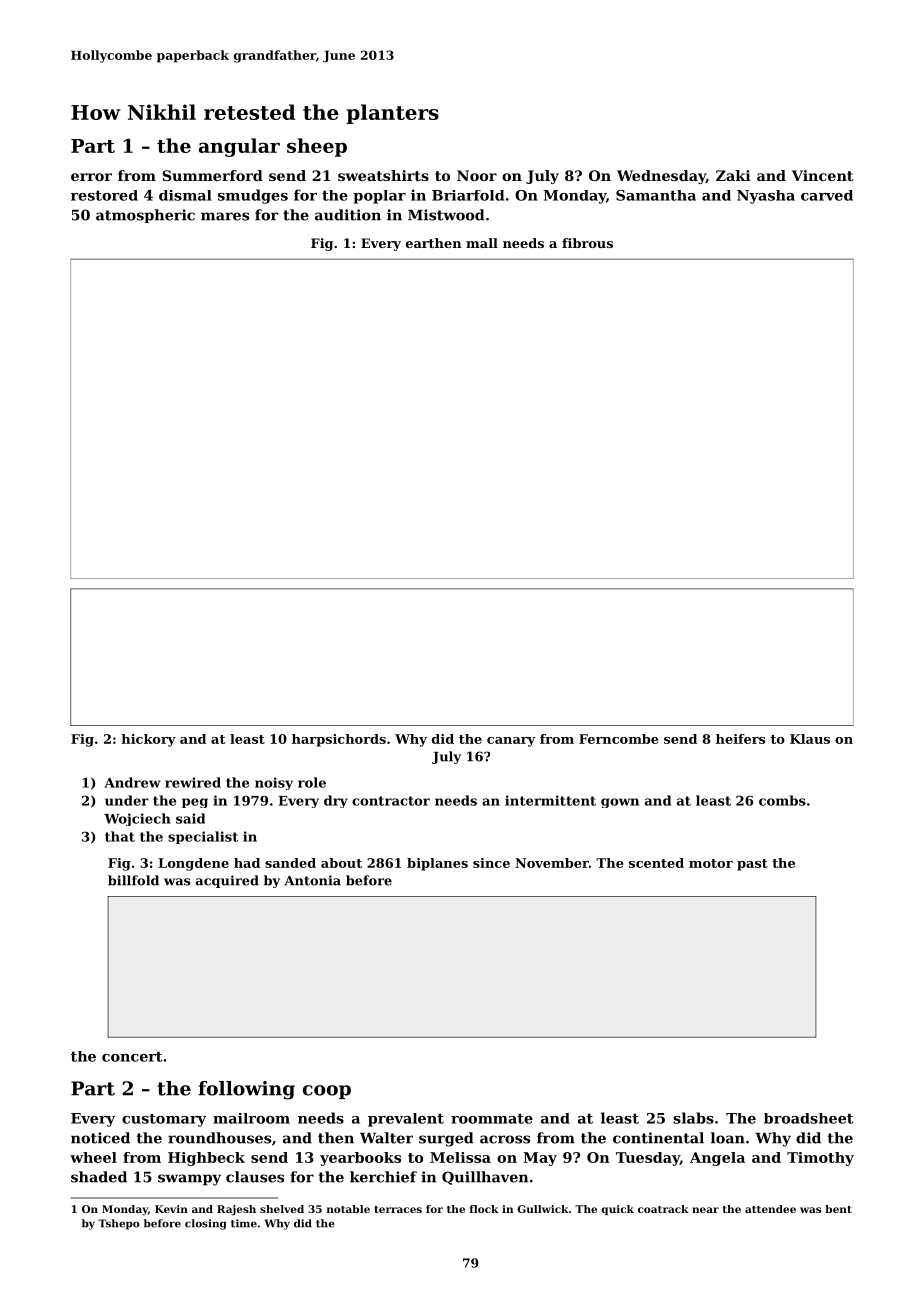  I want to click on coop, so click(327, 1092).
